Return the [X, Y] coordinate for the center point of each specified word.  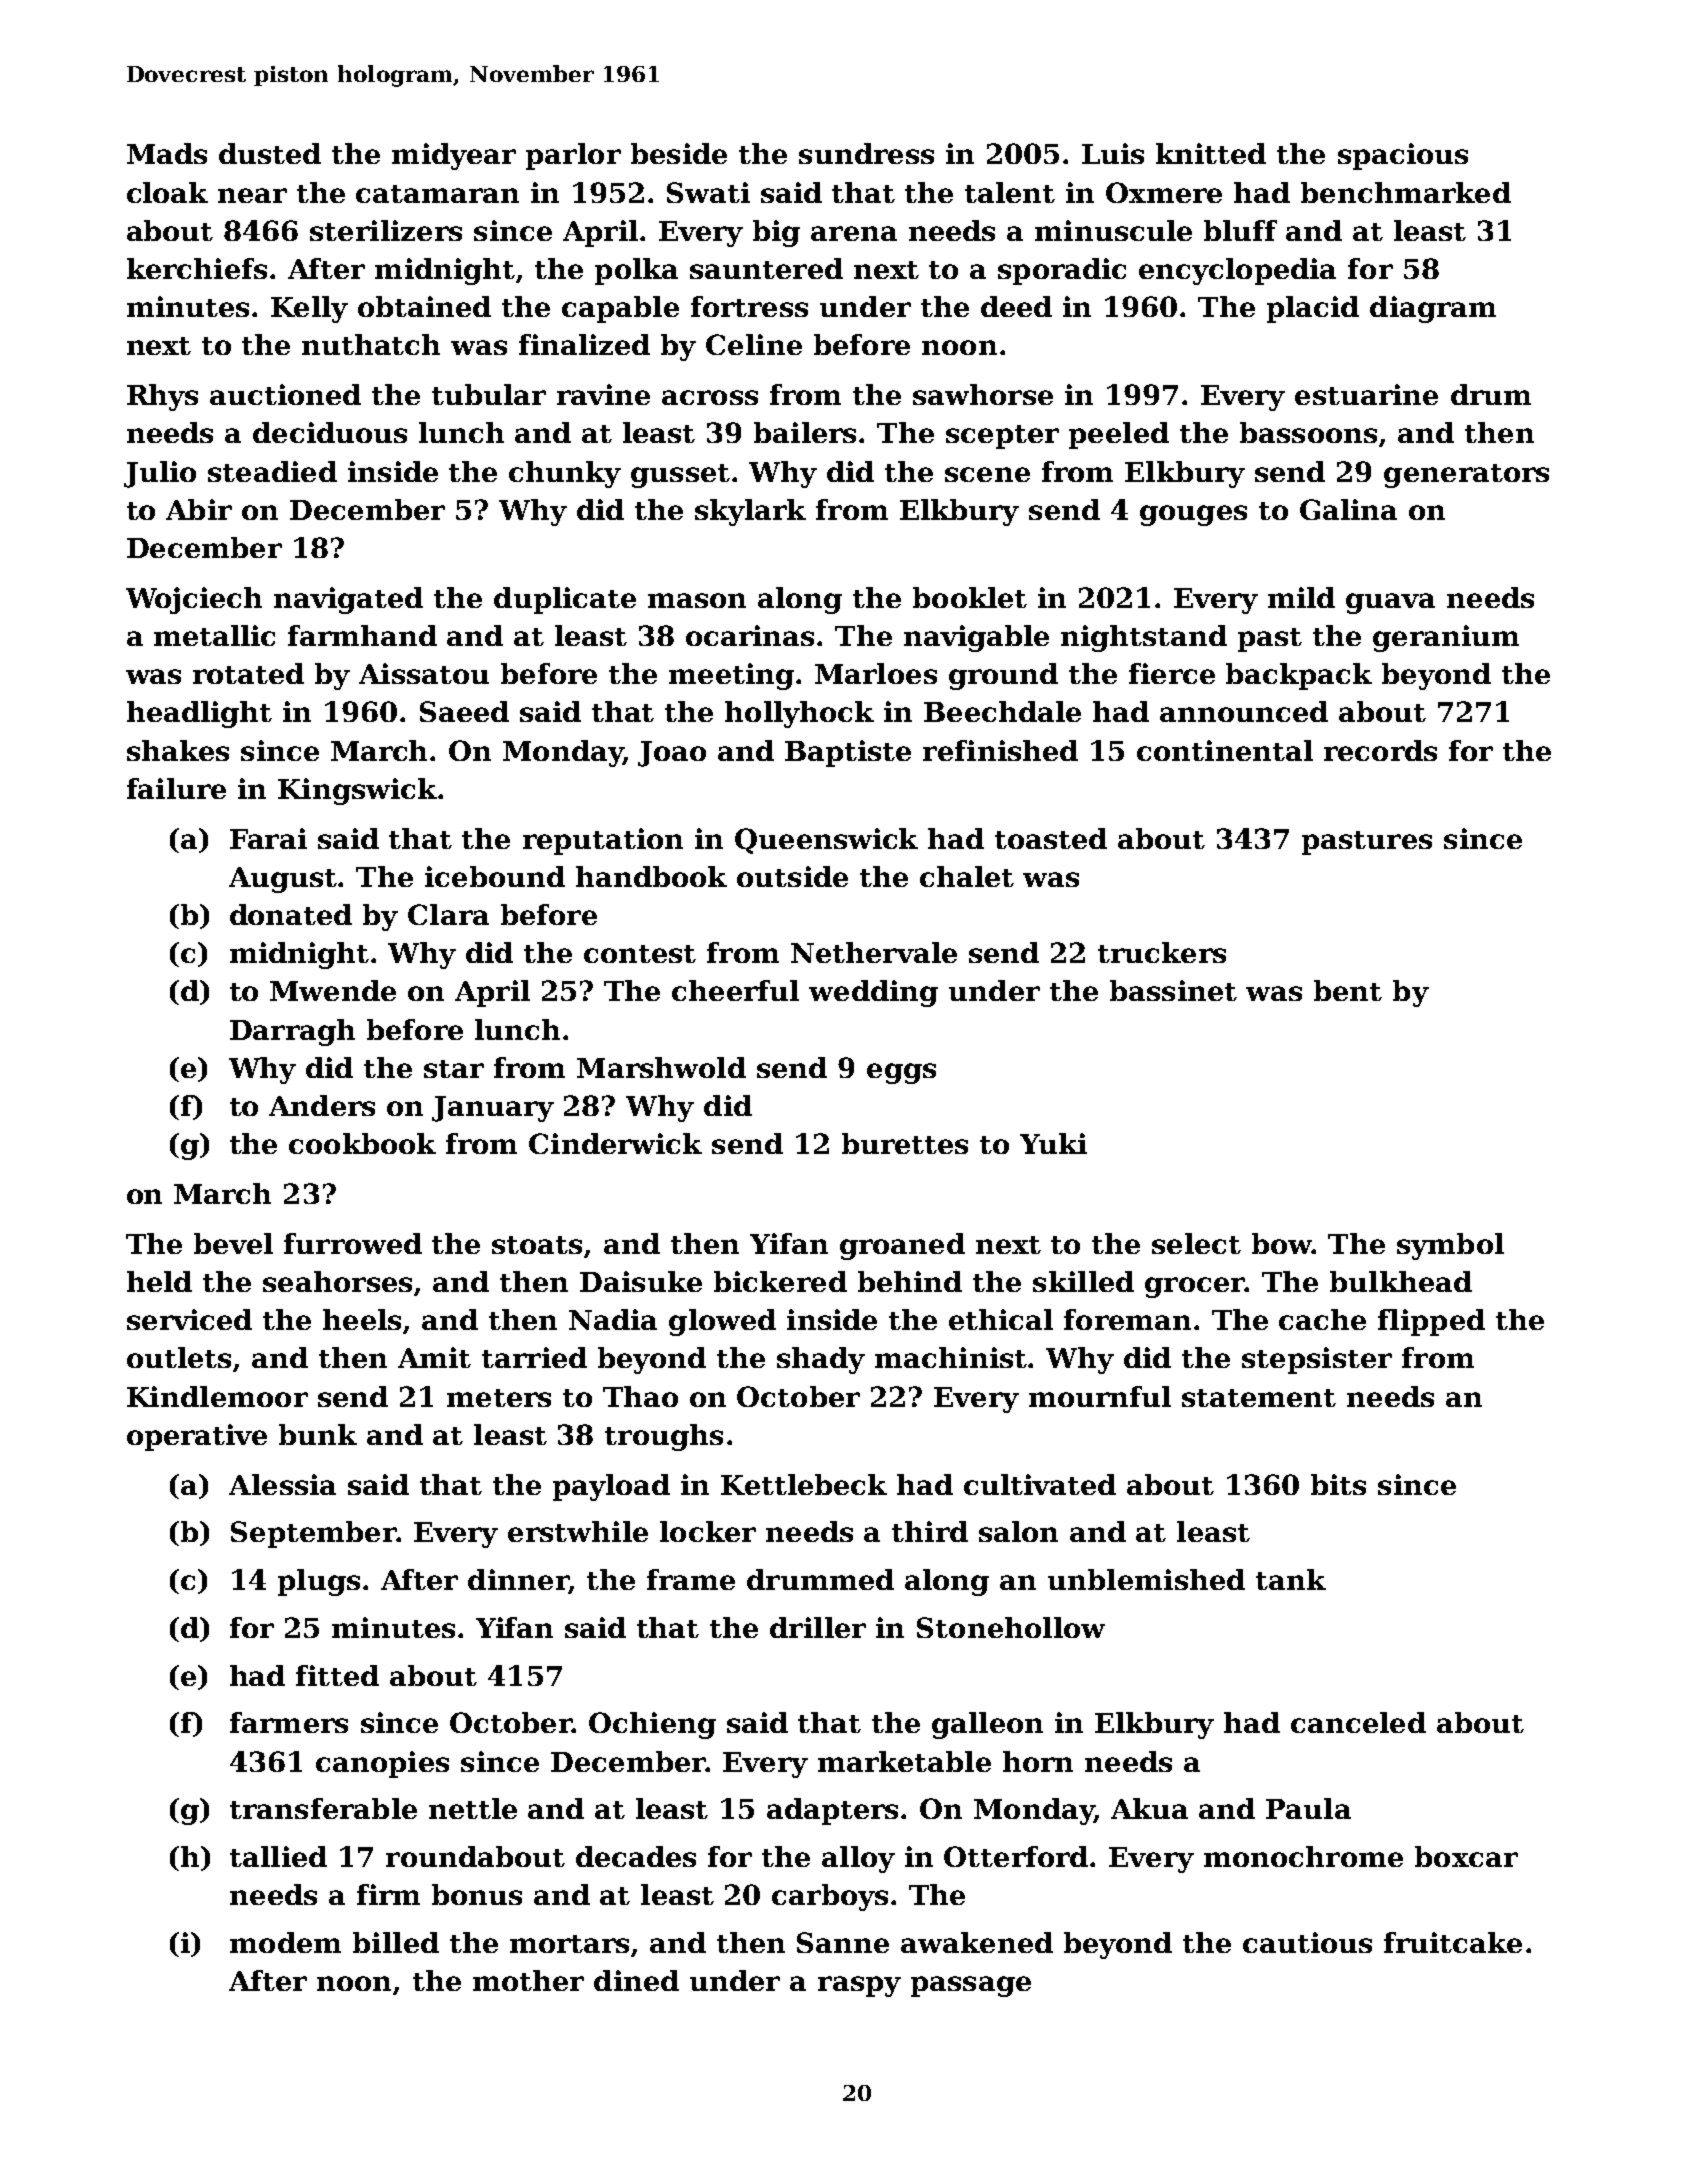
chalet [967, 876]
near [252, 195]
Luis [1113, 153]
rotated [248, 673]
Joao [672, 754]
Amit [434, 1357]
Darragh [292, 1032]
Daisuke [641, 1281]
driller [818, 1627]
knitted [1211, 153]
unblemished [1146, 1579]
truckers [1162, 952]
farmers [289, 1722]
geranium [1446, 638]
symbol [1450, 1246]
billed [396, 1942]
